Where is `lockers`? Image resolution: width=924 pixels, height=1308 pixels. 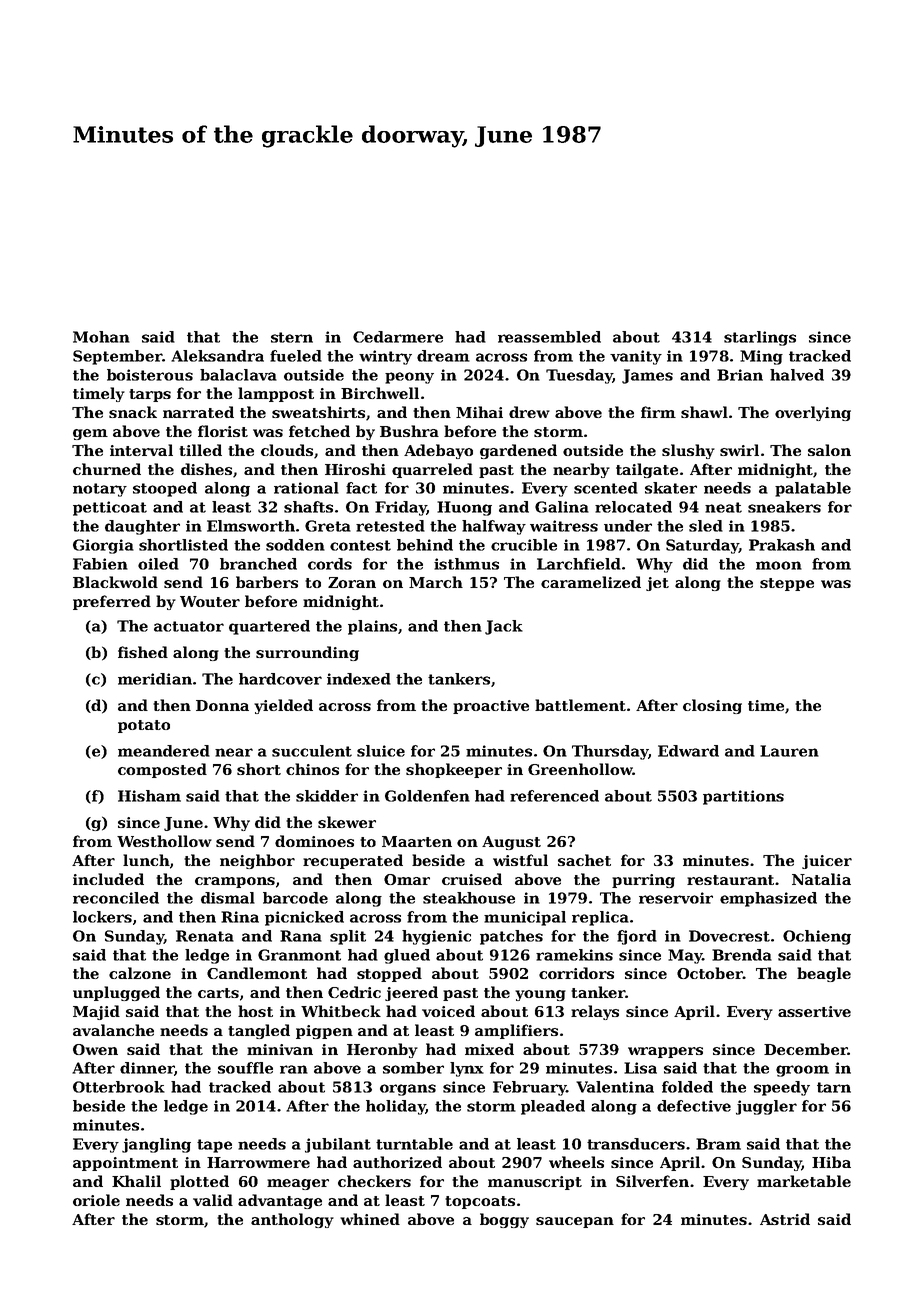
lockers is located at coordinates (102, 917).
